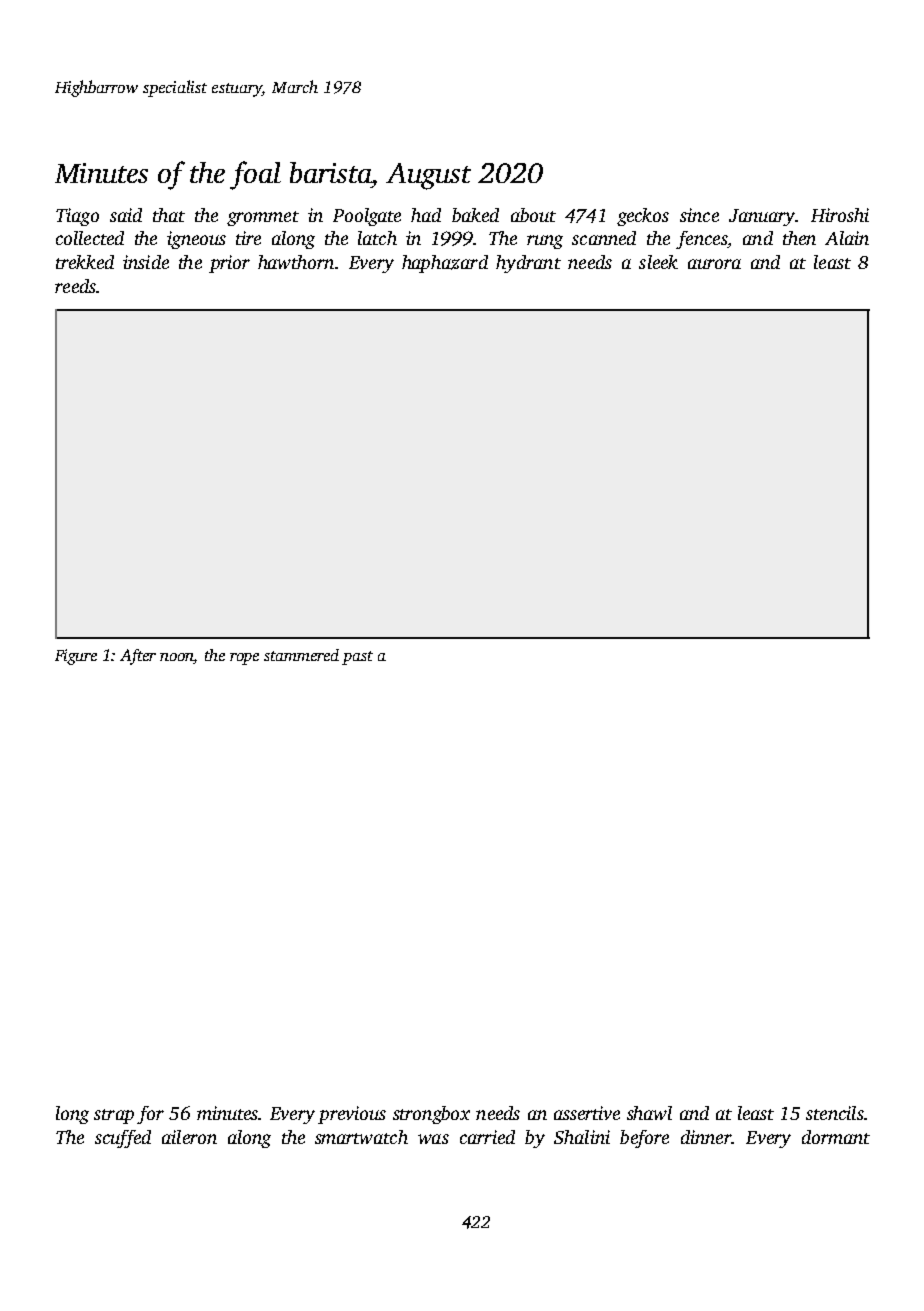  What do you see at coordinates (229, 264) in the screenshot?
I see `prior` at bounding box center [229, 264].
